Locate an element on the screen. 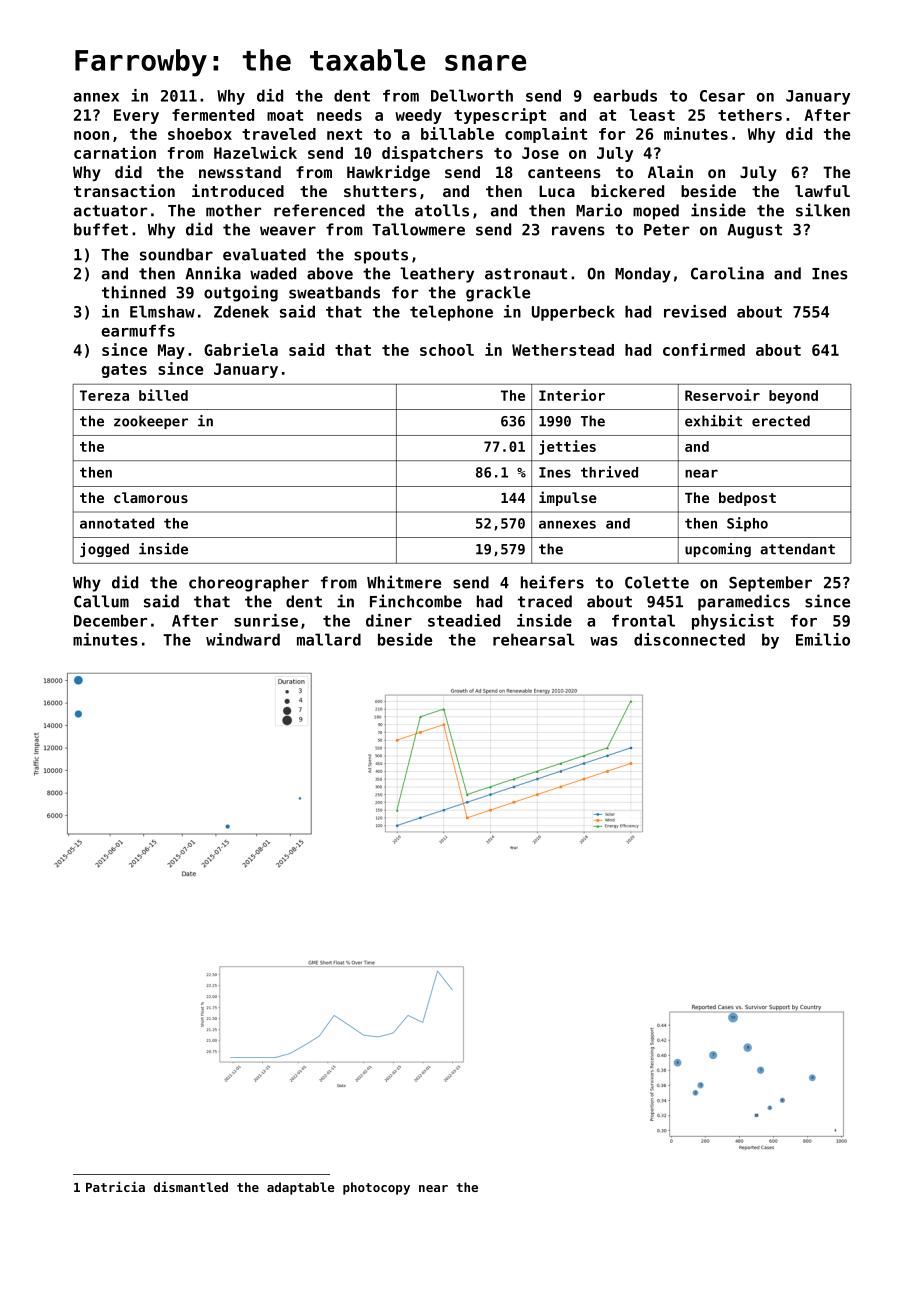 The height and width of the screenshot is (1308, 924). Emilio is located at coordinates (823, 639).
